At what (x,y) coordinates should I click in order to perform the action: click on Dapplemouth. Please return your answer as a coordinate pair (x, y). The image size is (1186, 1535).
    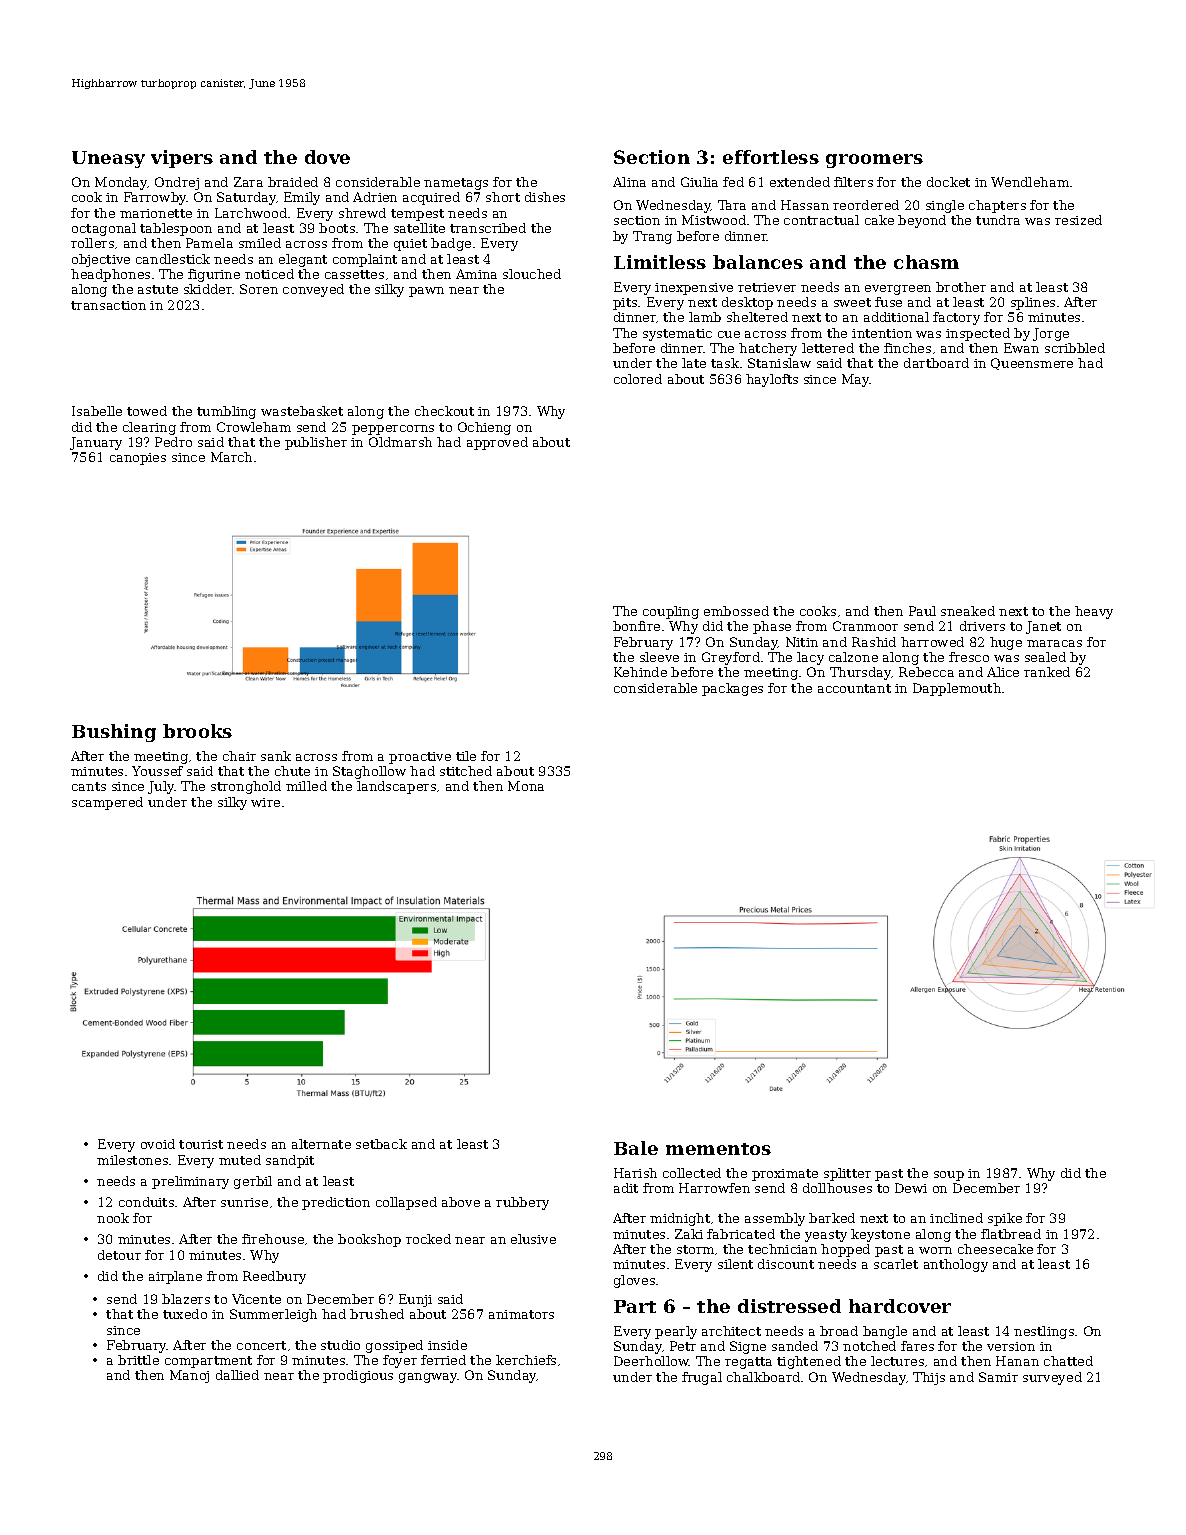
    Looking at the image, I should click on (957, 689).
